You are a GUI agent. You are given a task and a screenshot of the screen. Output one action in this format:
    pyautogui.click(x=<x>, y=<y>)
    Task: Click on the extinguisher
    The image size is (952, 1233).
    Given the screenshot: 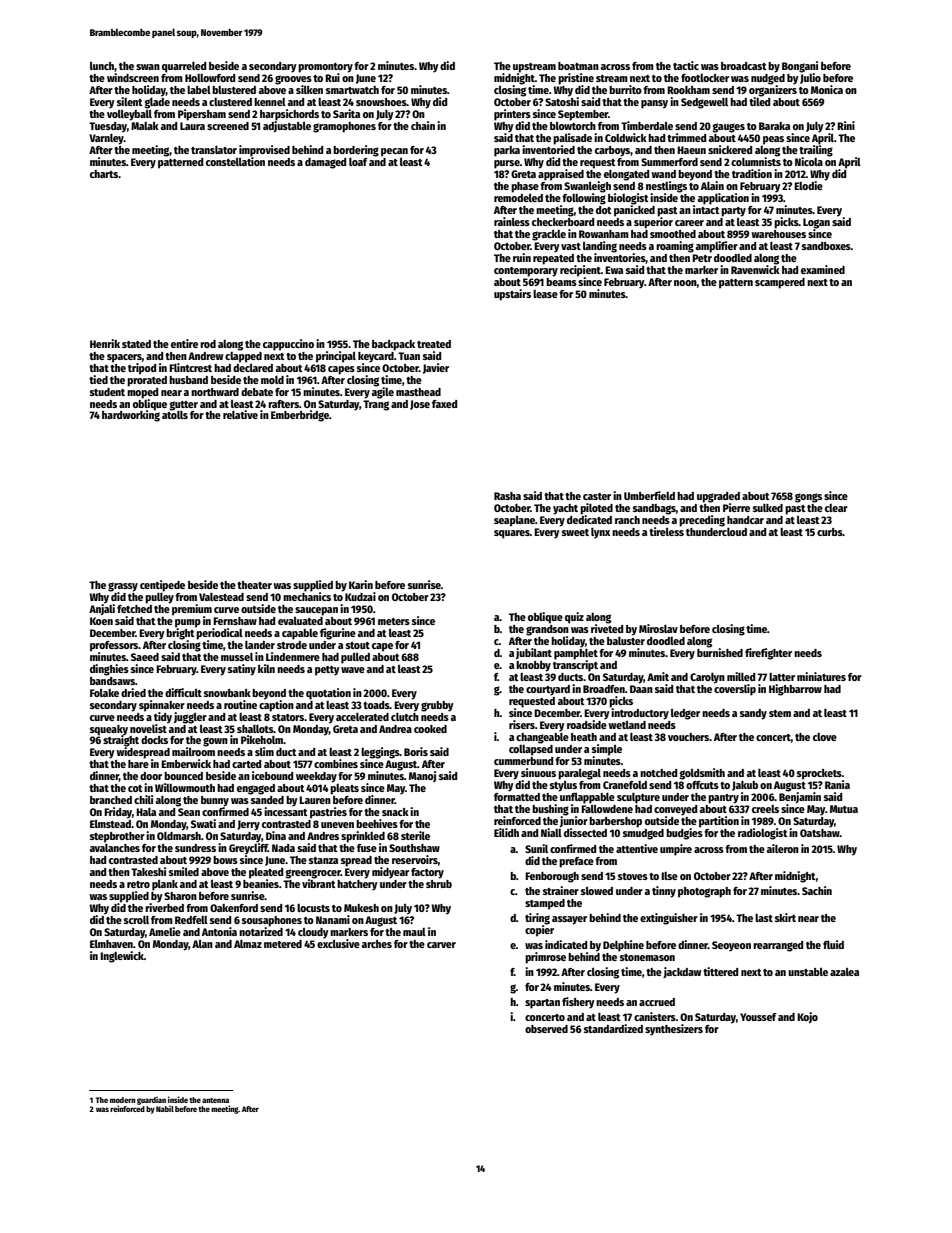 What is the action you would take?
    pyautogui.click(x=669, y=919)
